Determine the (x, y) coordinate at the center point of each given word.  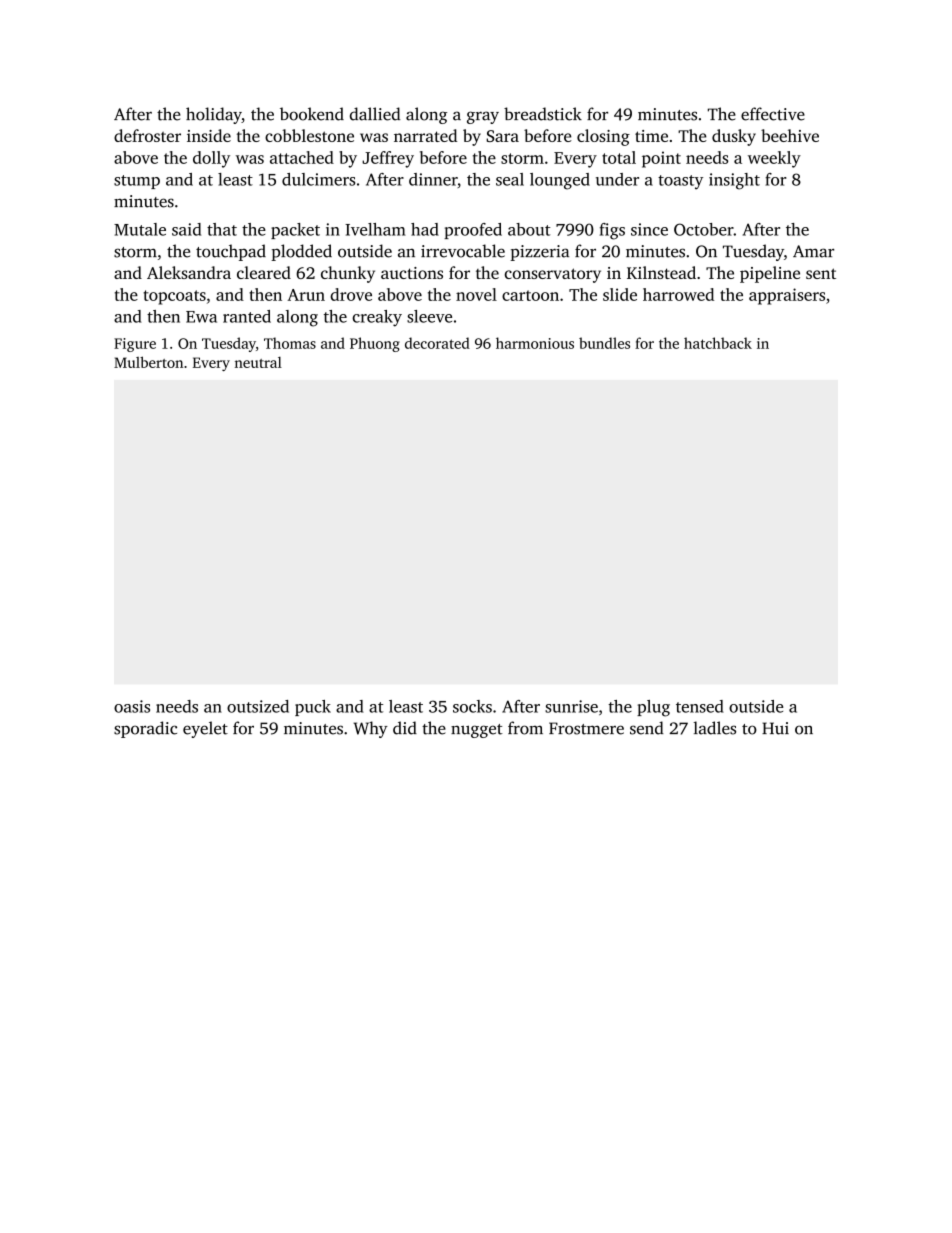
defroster (147, 135)
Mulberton (148, 362)
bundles (604, 343)
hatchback (718, 343)
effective (773, 114)
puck (313, 708)
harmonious (535, 343)
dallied (375, 114)
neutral (258, 362)
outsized (258, 706)
